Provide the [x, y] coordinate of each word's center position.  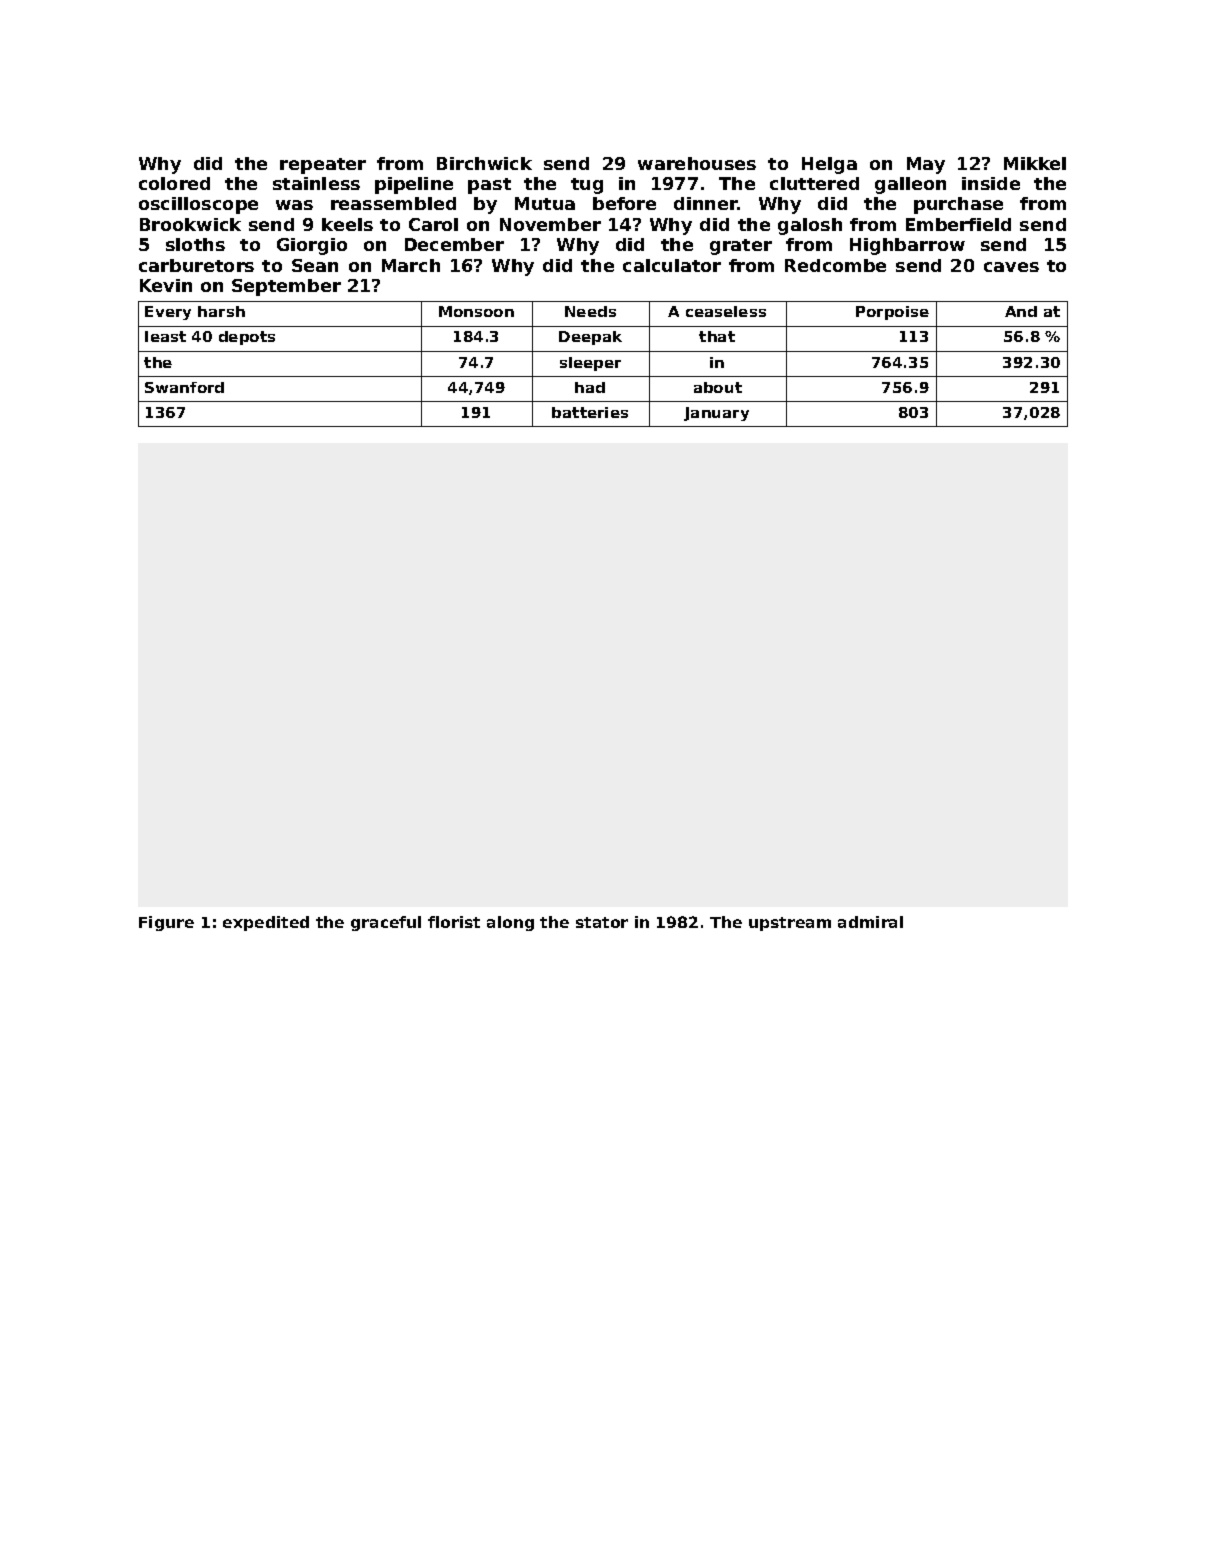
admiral [870, 922]
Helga [829, 165]
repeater [323, 166]
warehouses [697, 163]
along [510, 923]
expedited [266, 923]
